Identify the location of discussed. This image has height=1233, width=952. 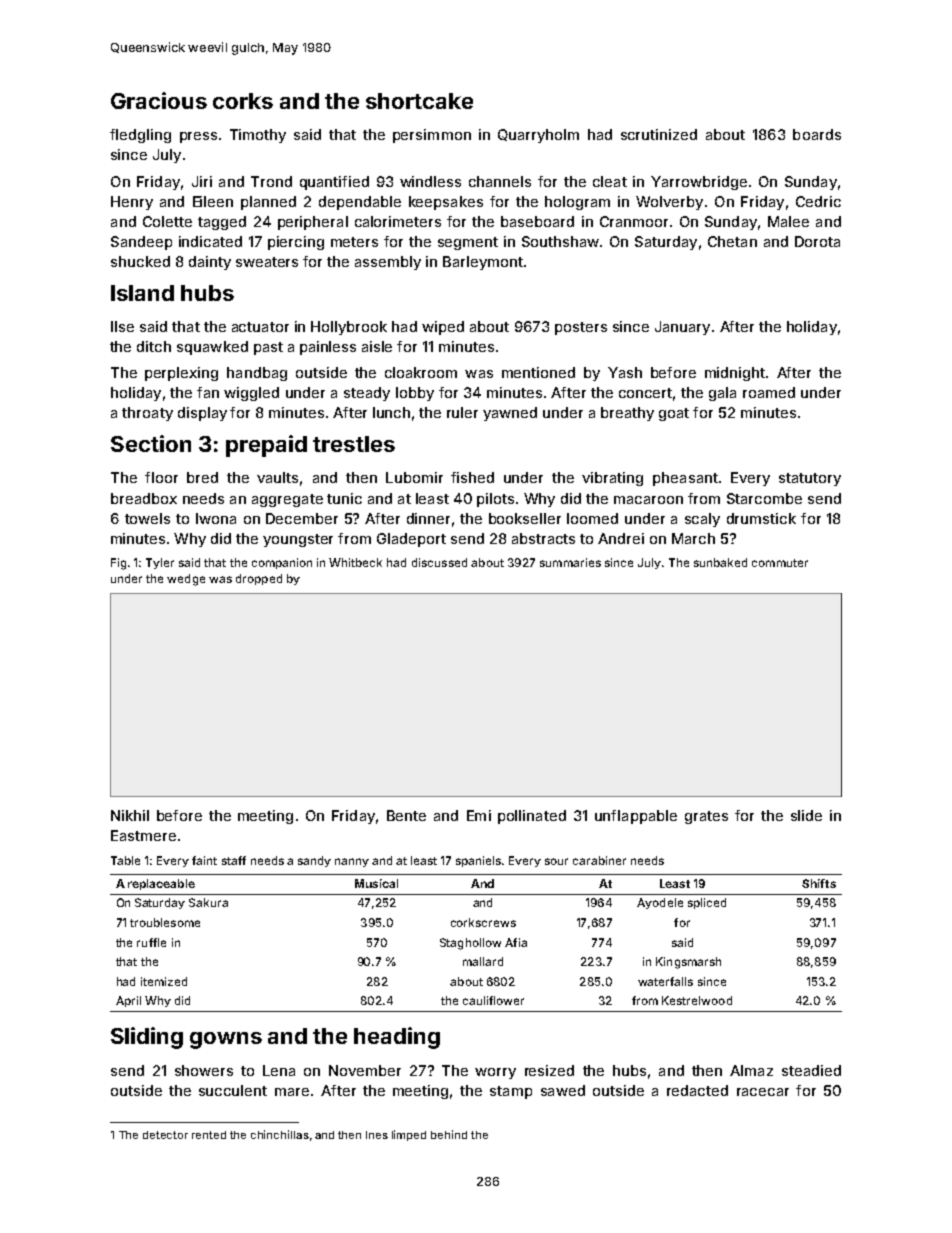
(439, 562).
